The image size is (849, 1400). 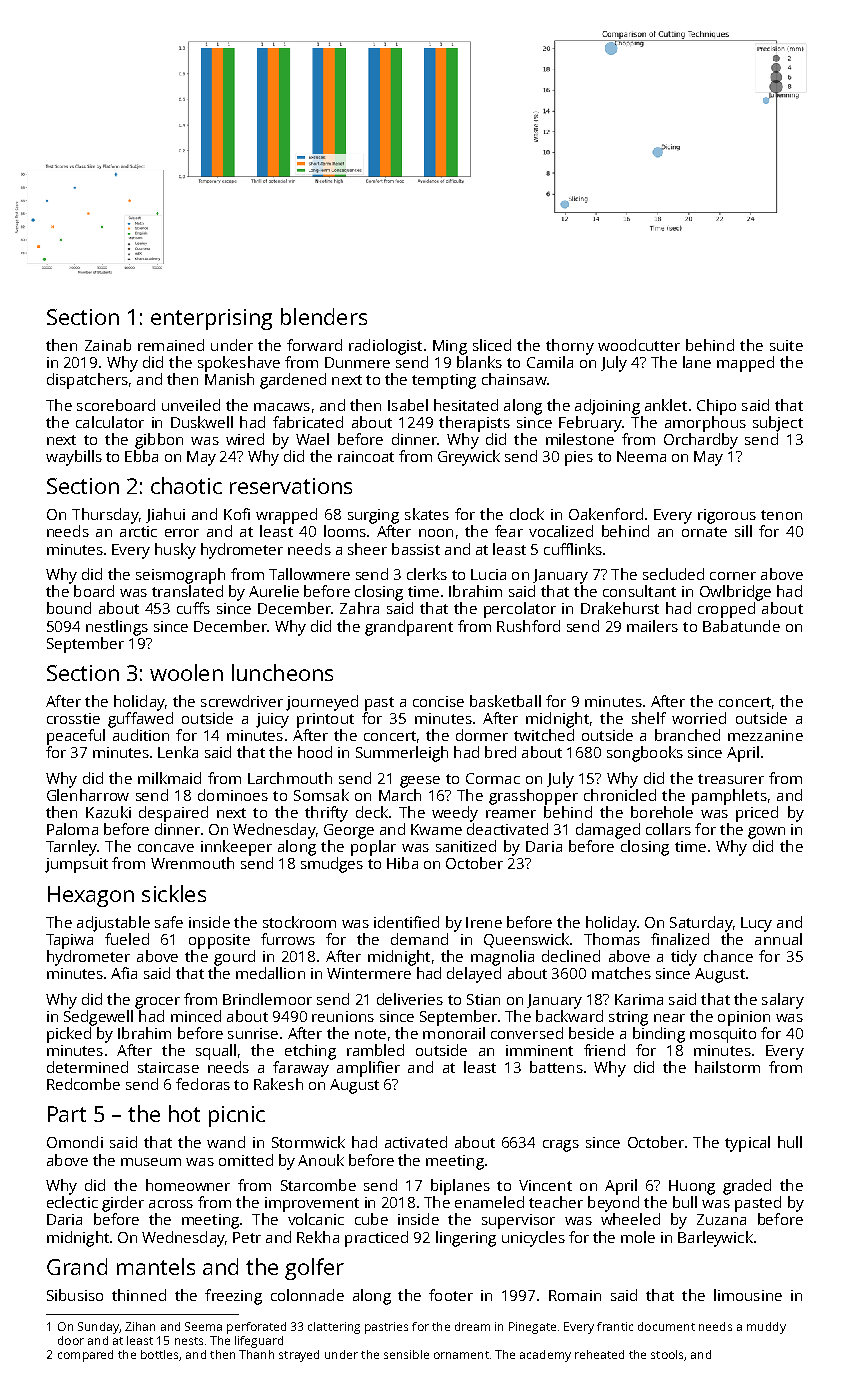 What do you see at coordinates (781, 515) in the screenshot?
I see `tenon` at bounding box center [781, 515].
